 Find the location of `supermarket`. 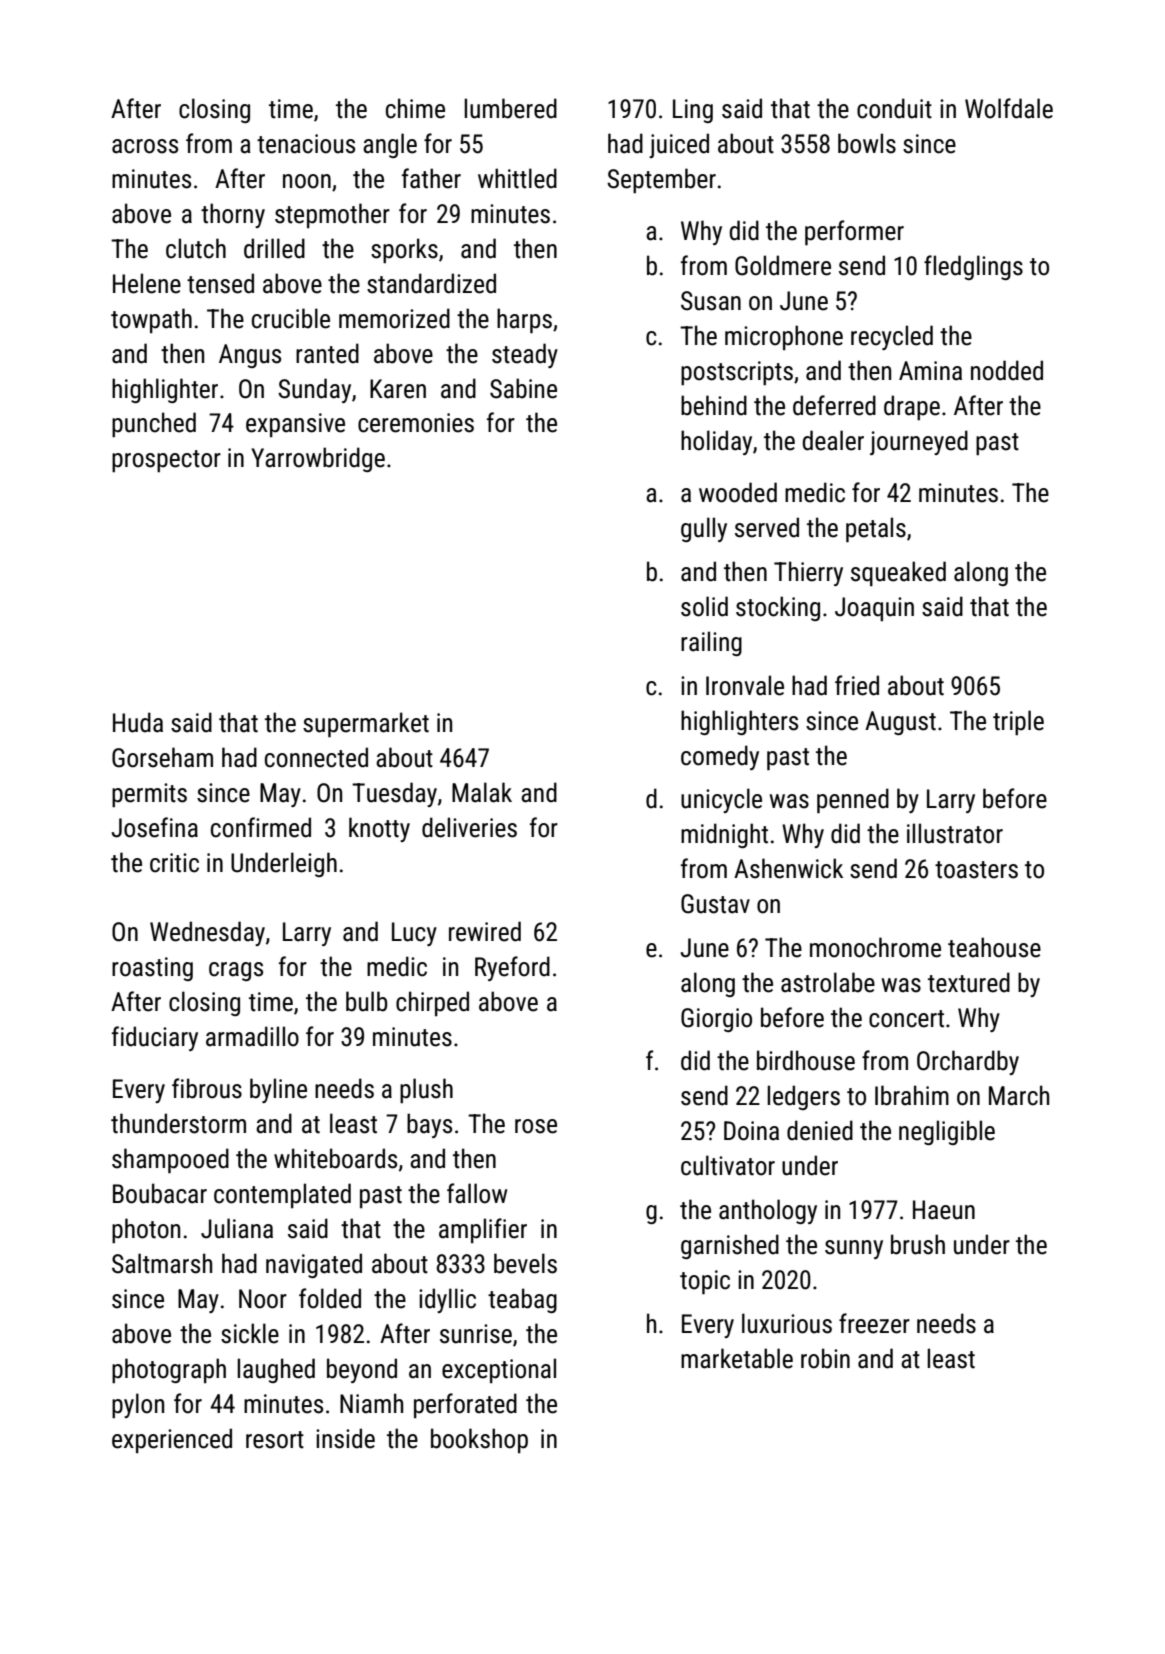

supermarket is located at coordinates (366, 724).
